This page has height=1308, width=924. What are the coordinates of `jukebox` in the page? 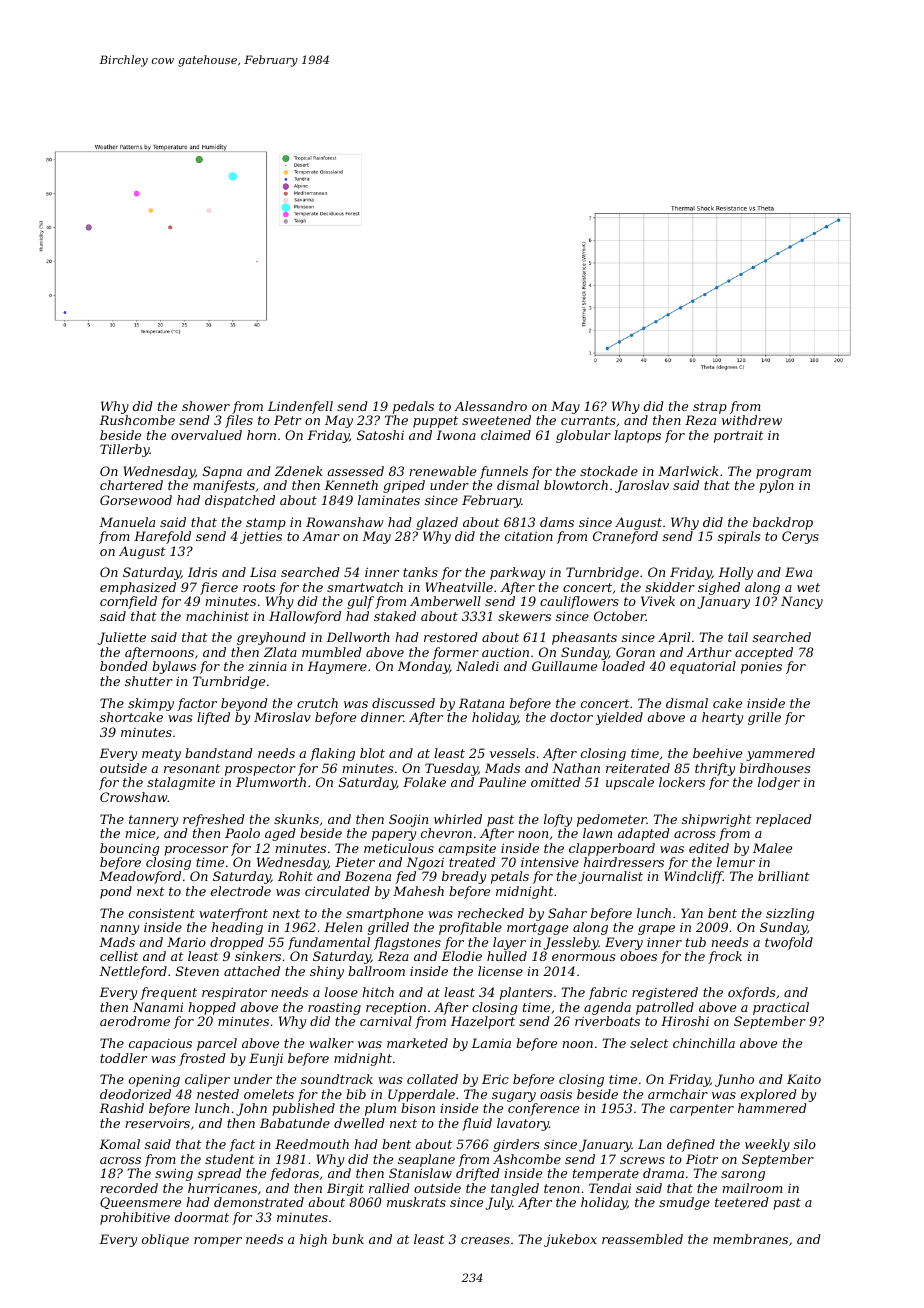 It's located at (570, 1240).
